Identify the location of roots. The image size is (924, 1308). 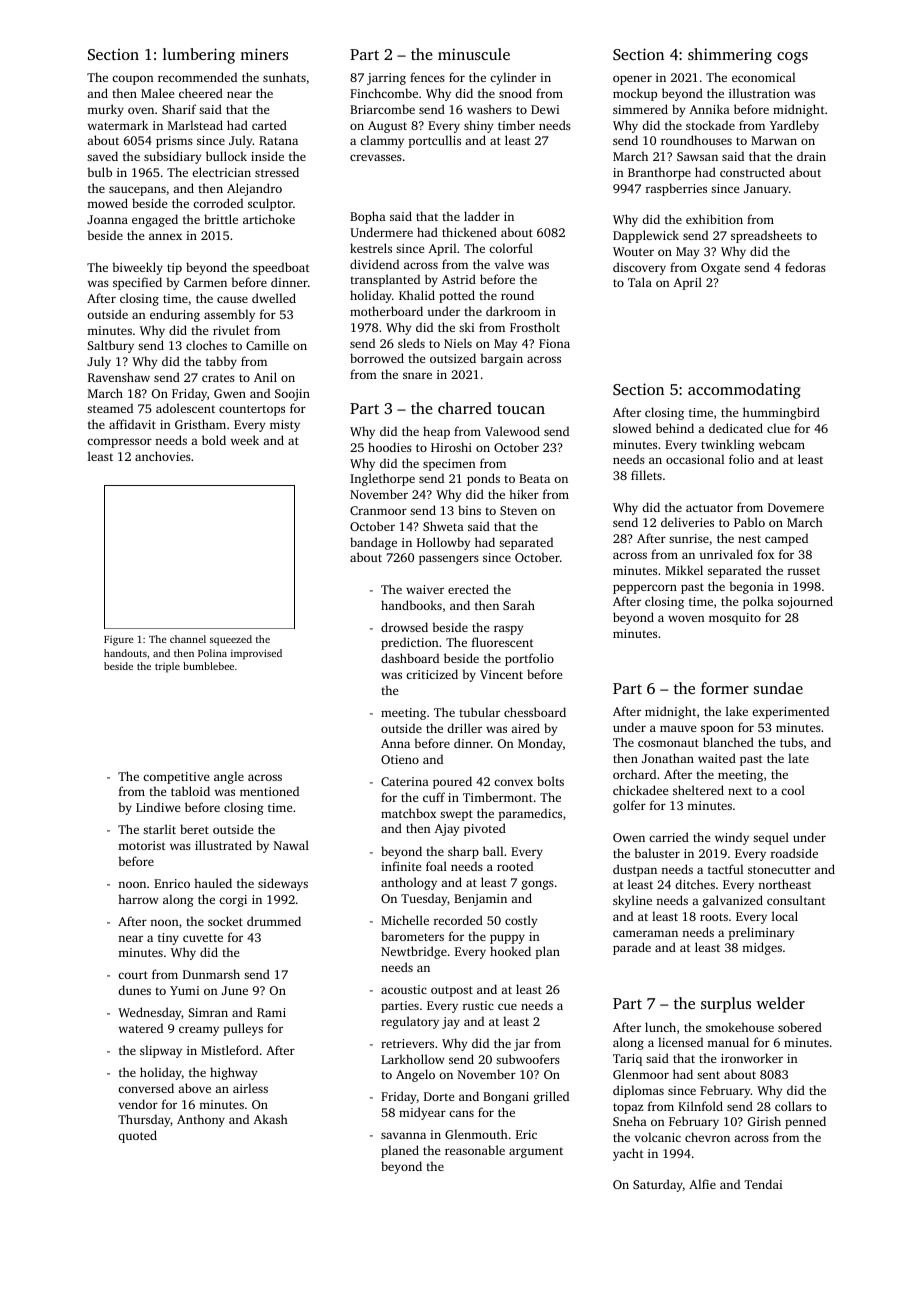
(714, 917).
